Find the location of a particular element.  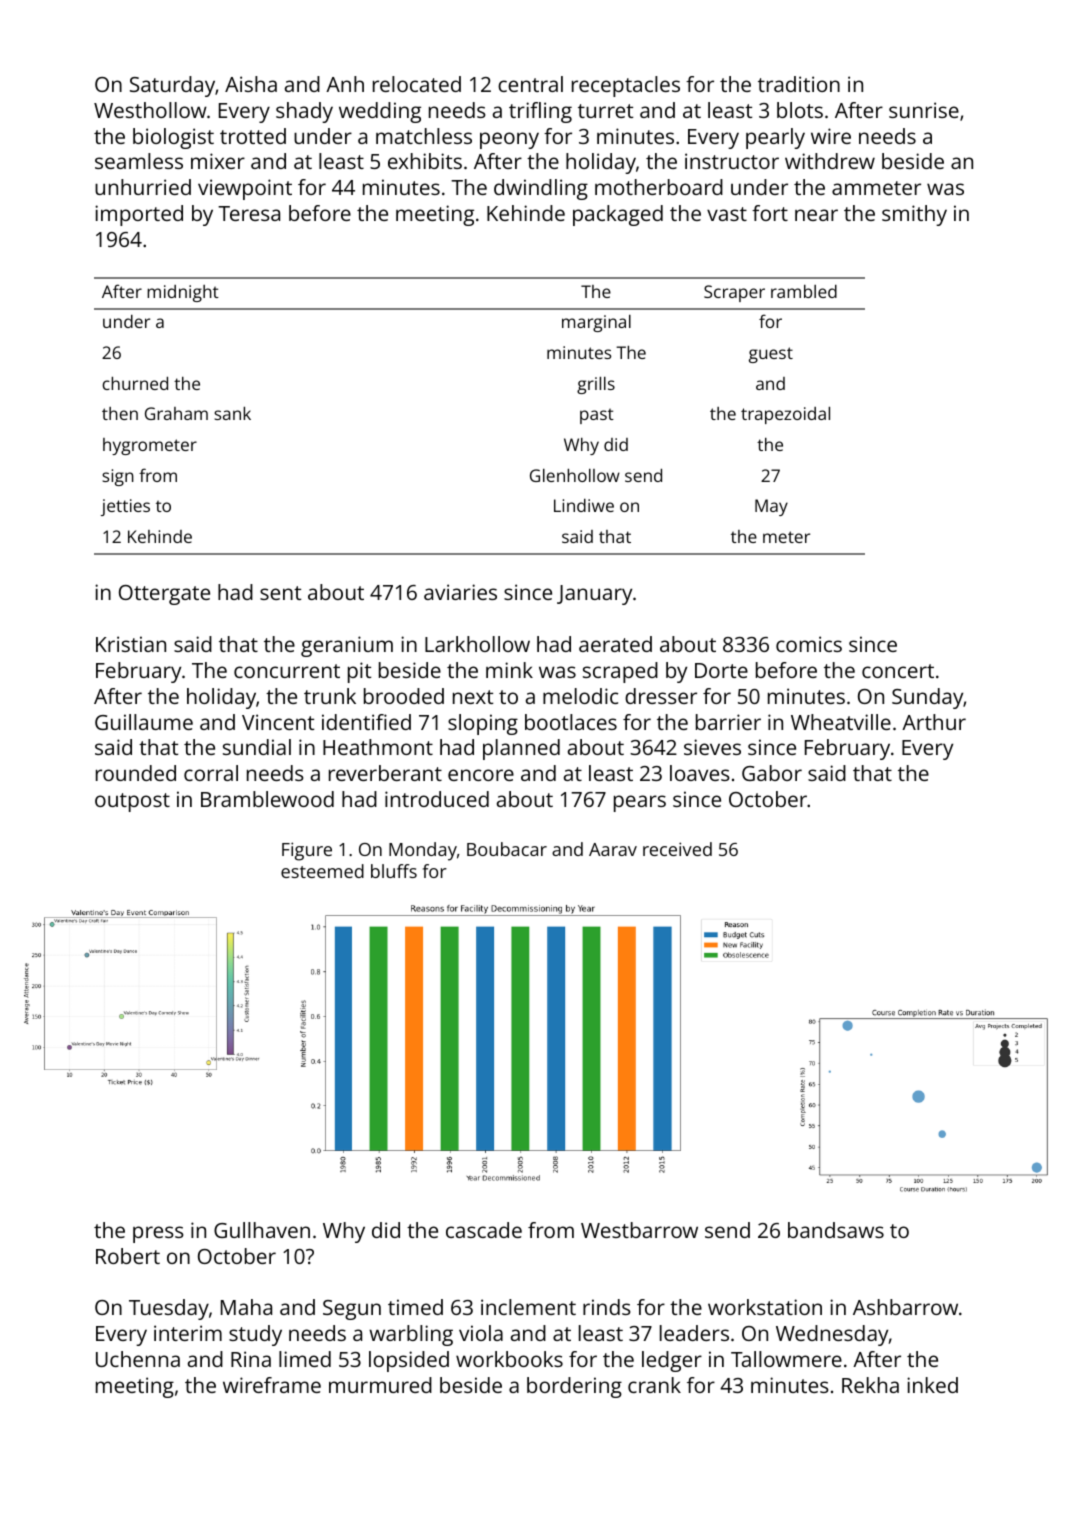

corral is located at coordinates (211, 773).
